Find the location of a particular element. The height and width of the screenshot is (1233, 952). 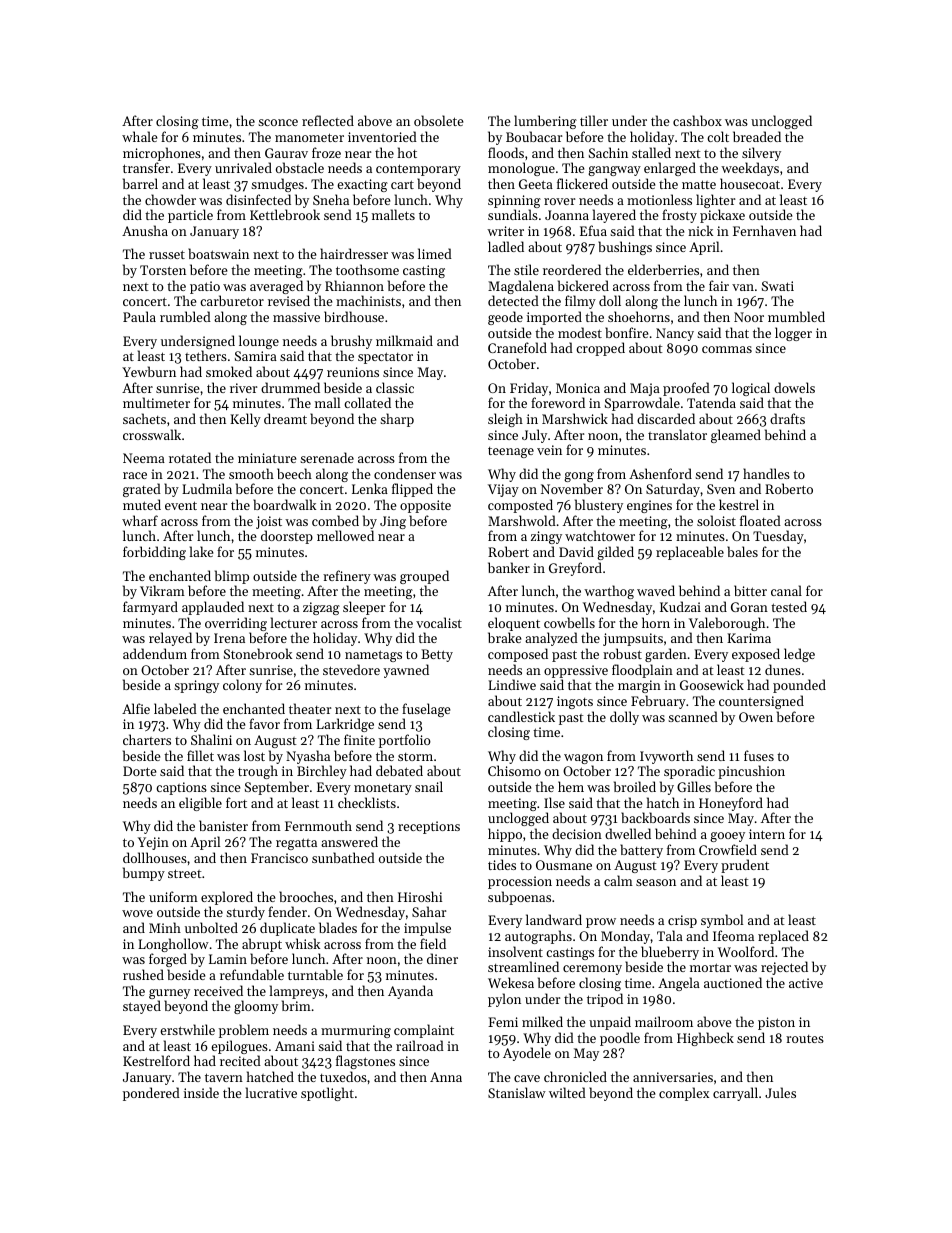

Kettlebrook is located at coordinates (285, 214).
